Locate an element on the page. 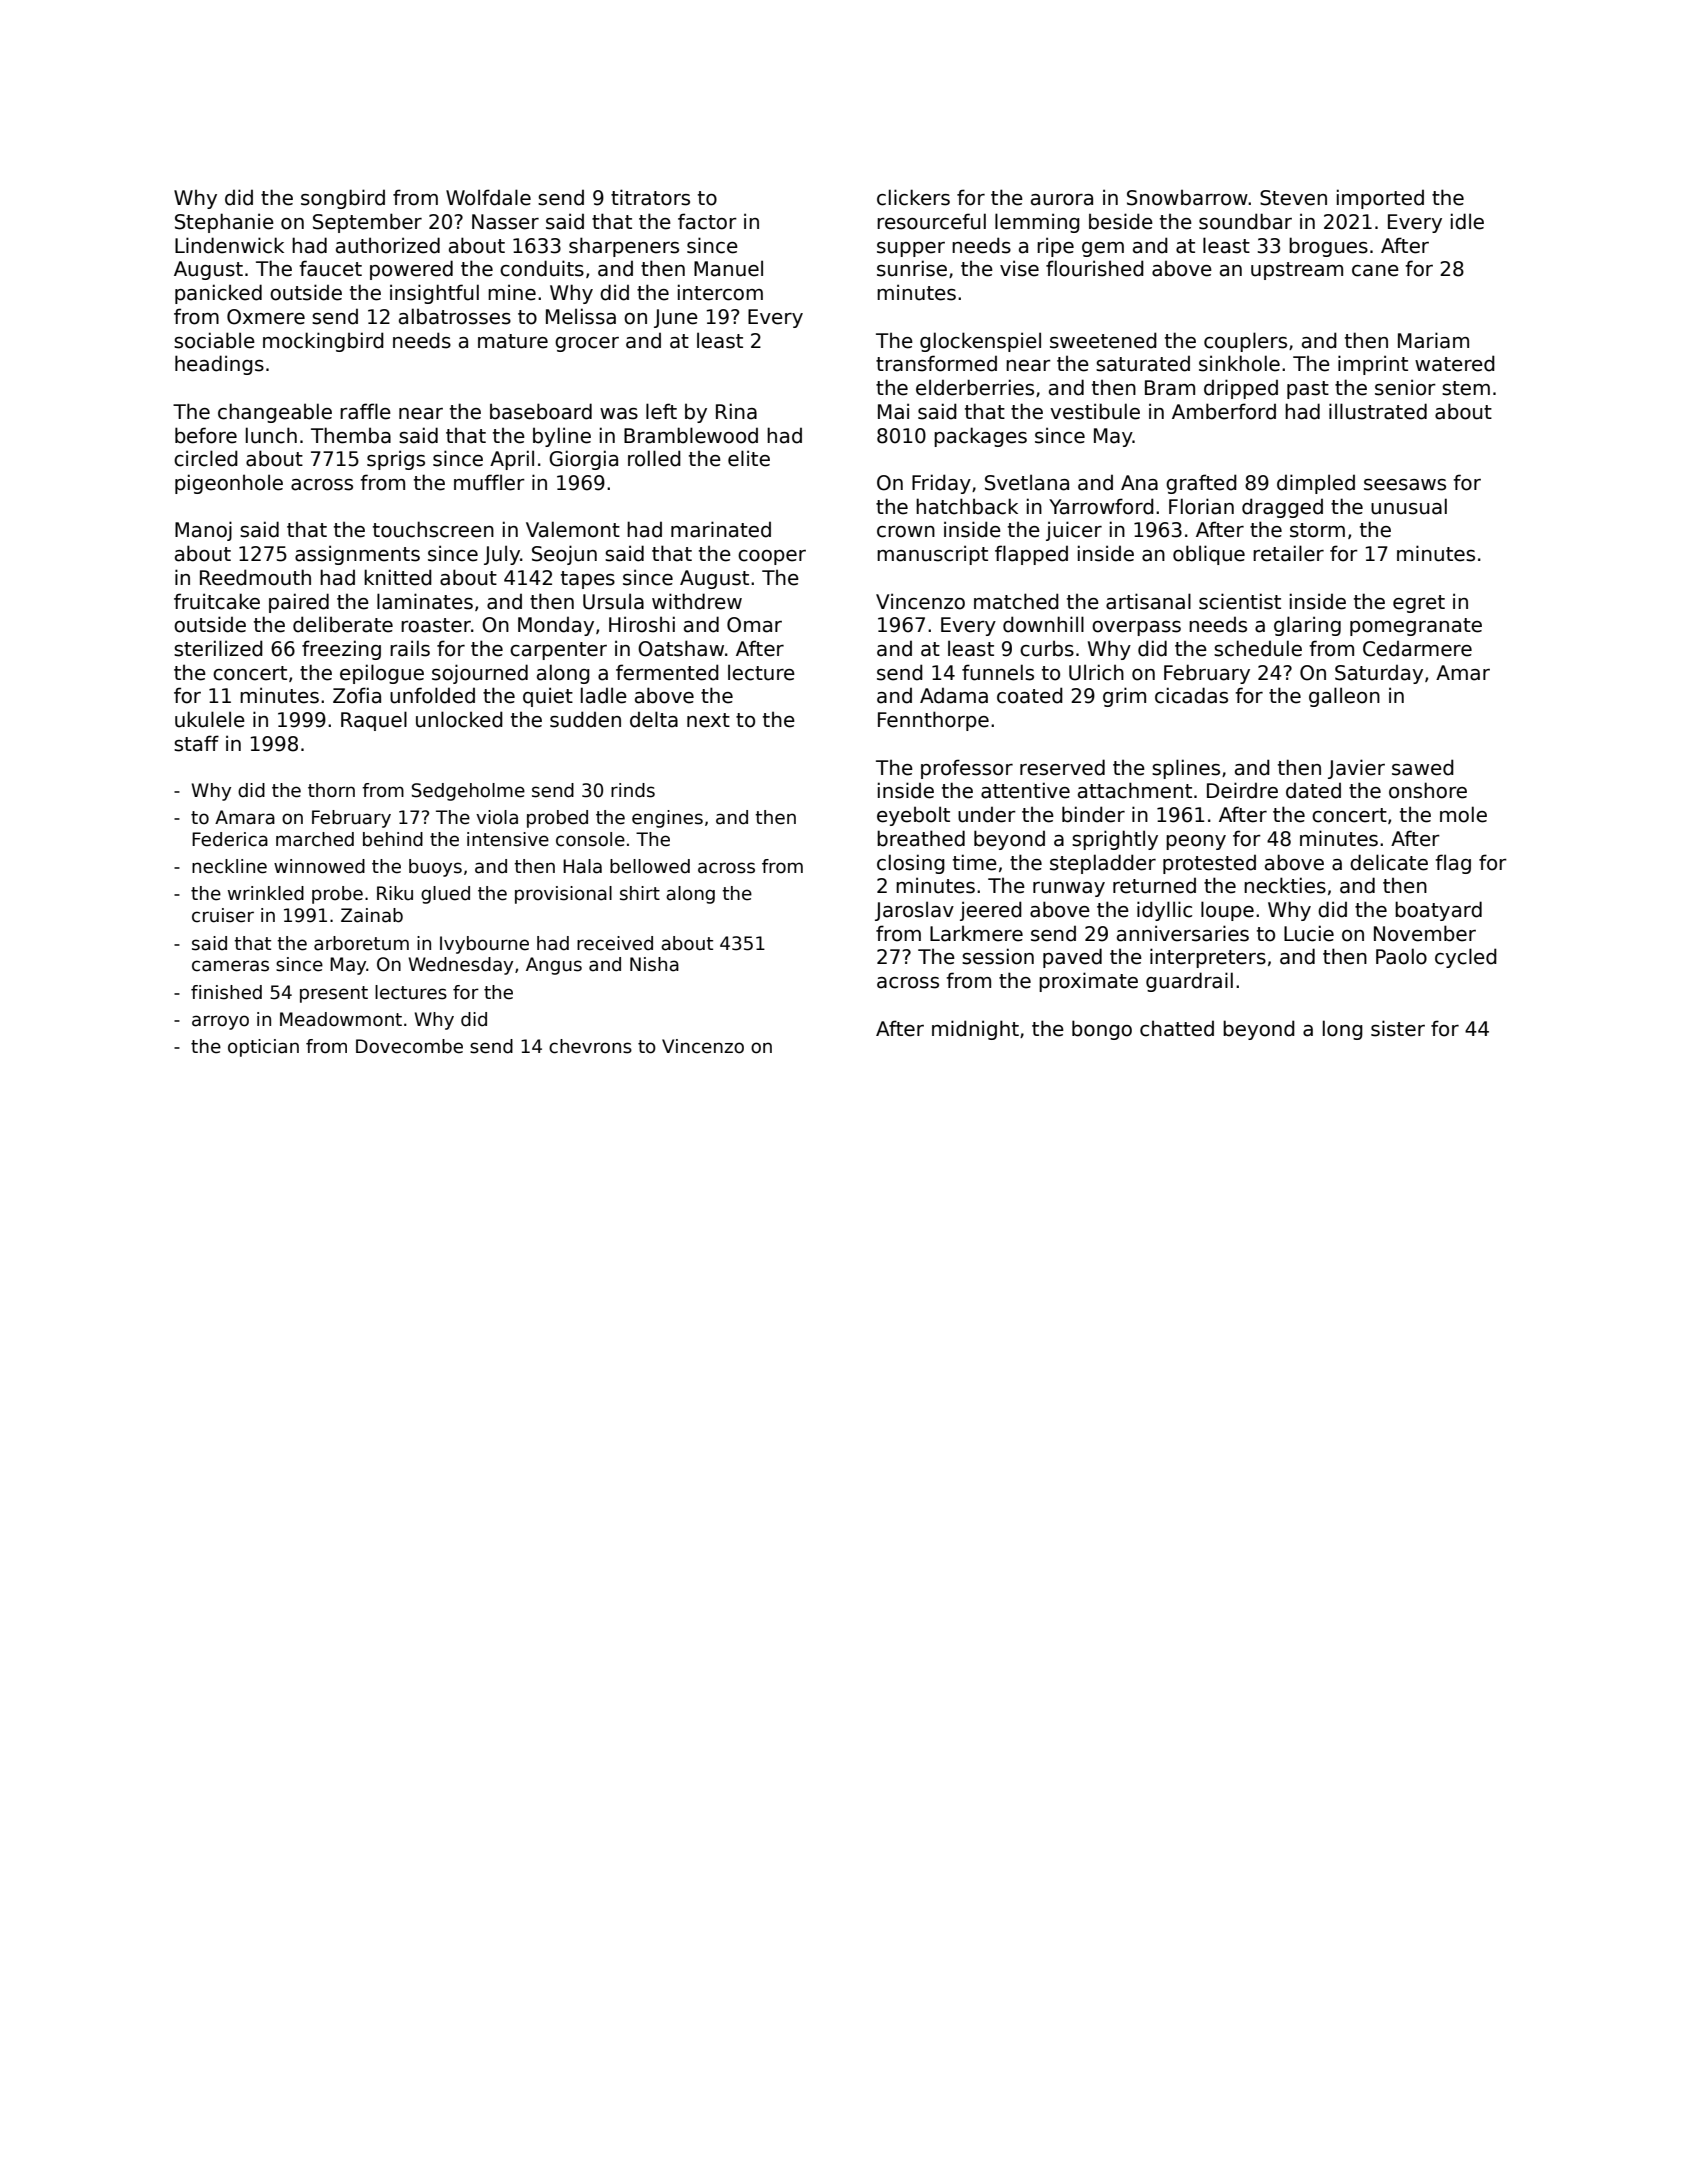 The height and width of the document is (2178, 1683). factor is located at coordinates (707, 221).
